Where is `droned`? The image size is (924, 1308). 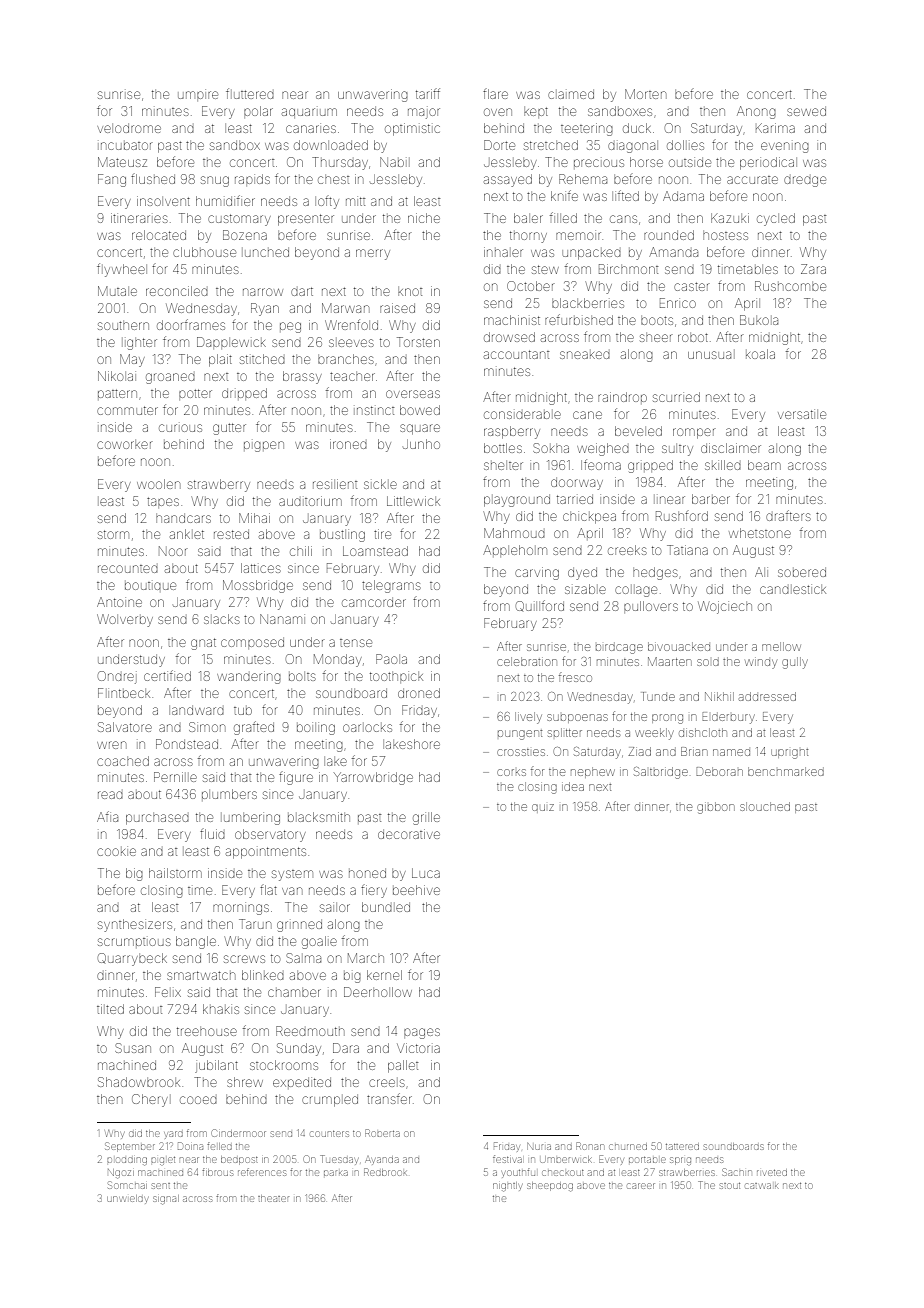 droned is located at coordinates (419, 693).
